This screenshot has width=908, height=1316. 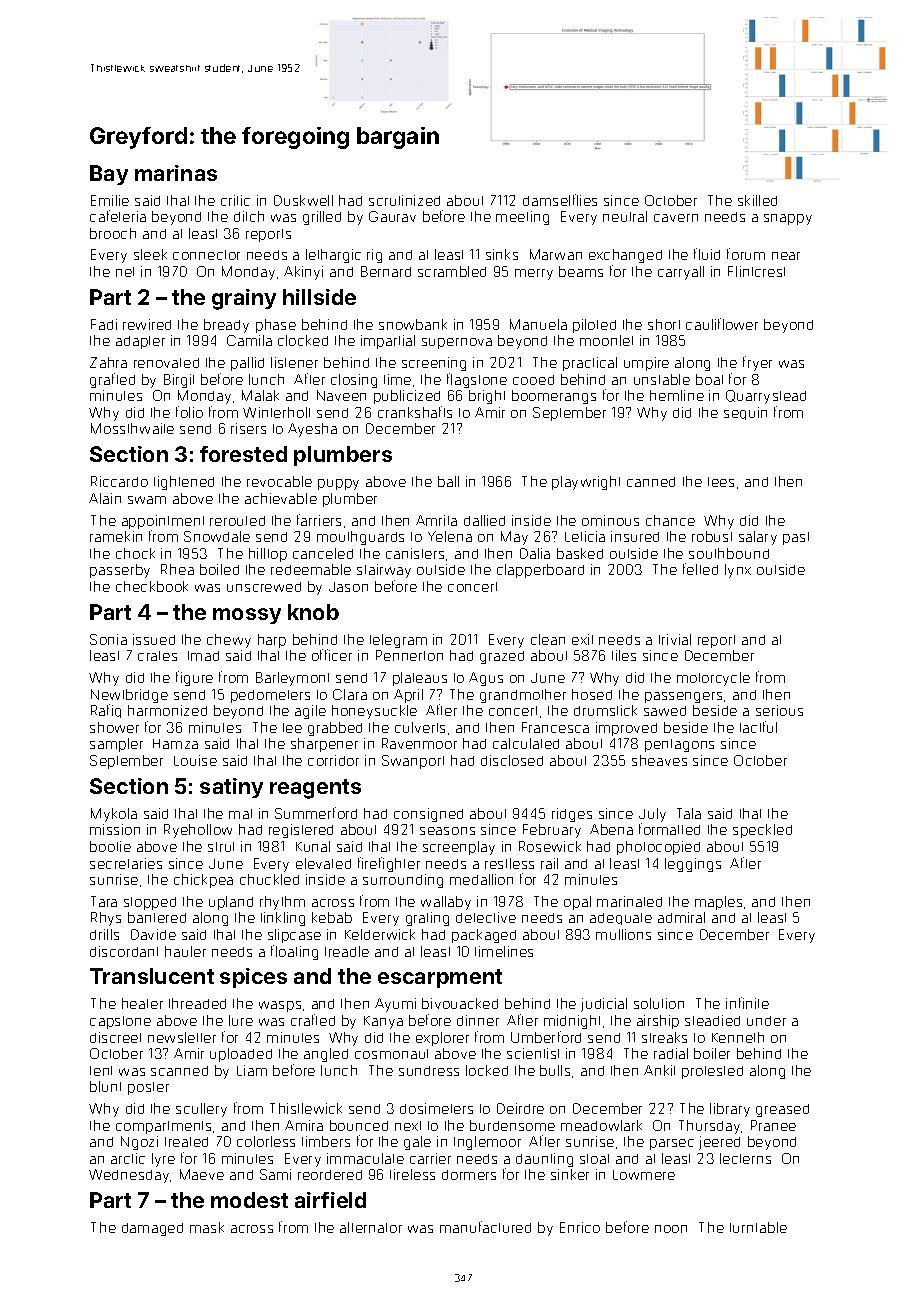 I want to click on critic, so click(x=235, y=200).
